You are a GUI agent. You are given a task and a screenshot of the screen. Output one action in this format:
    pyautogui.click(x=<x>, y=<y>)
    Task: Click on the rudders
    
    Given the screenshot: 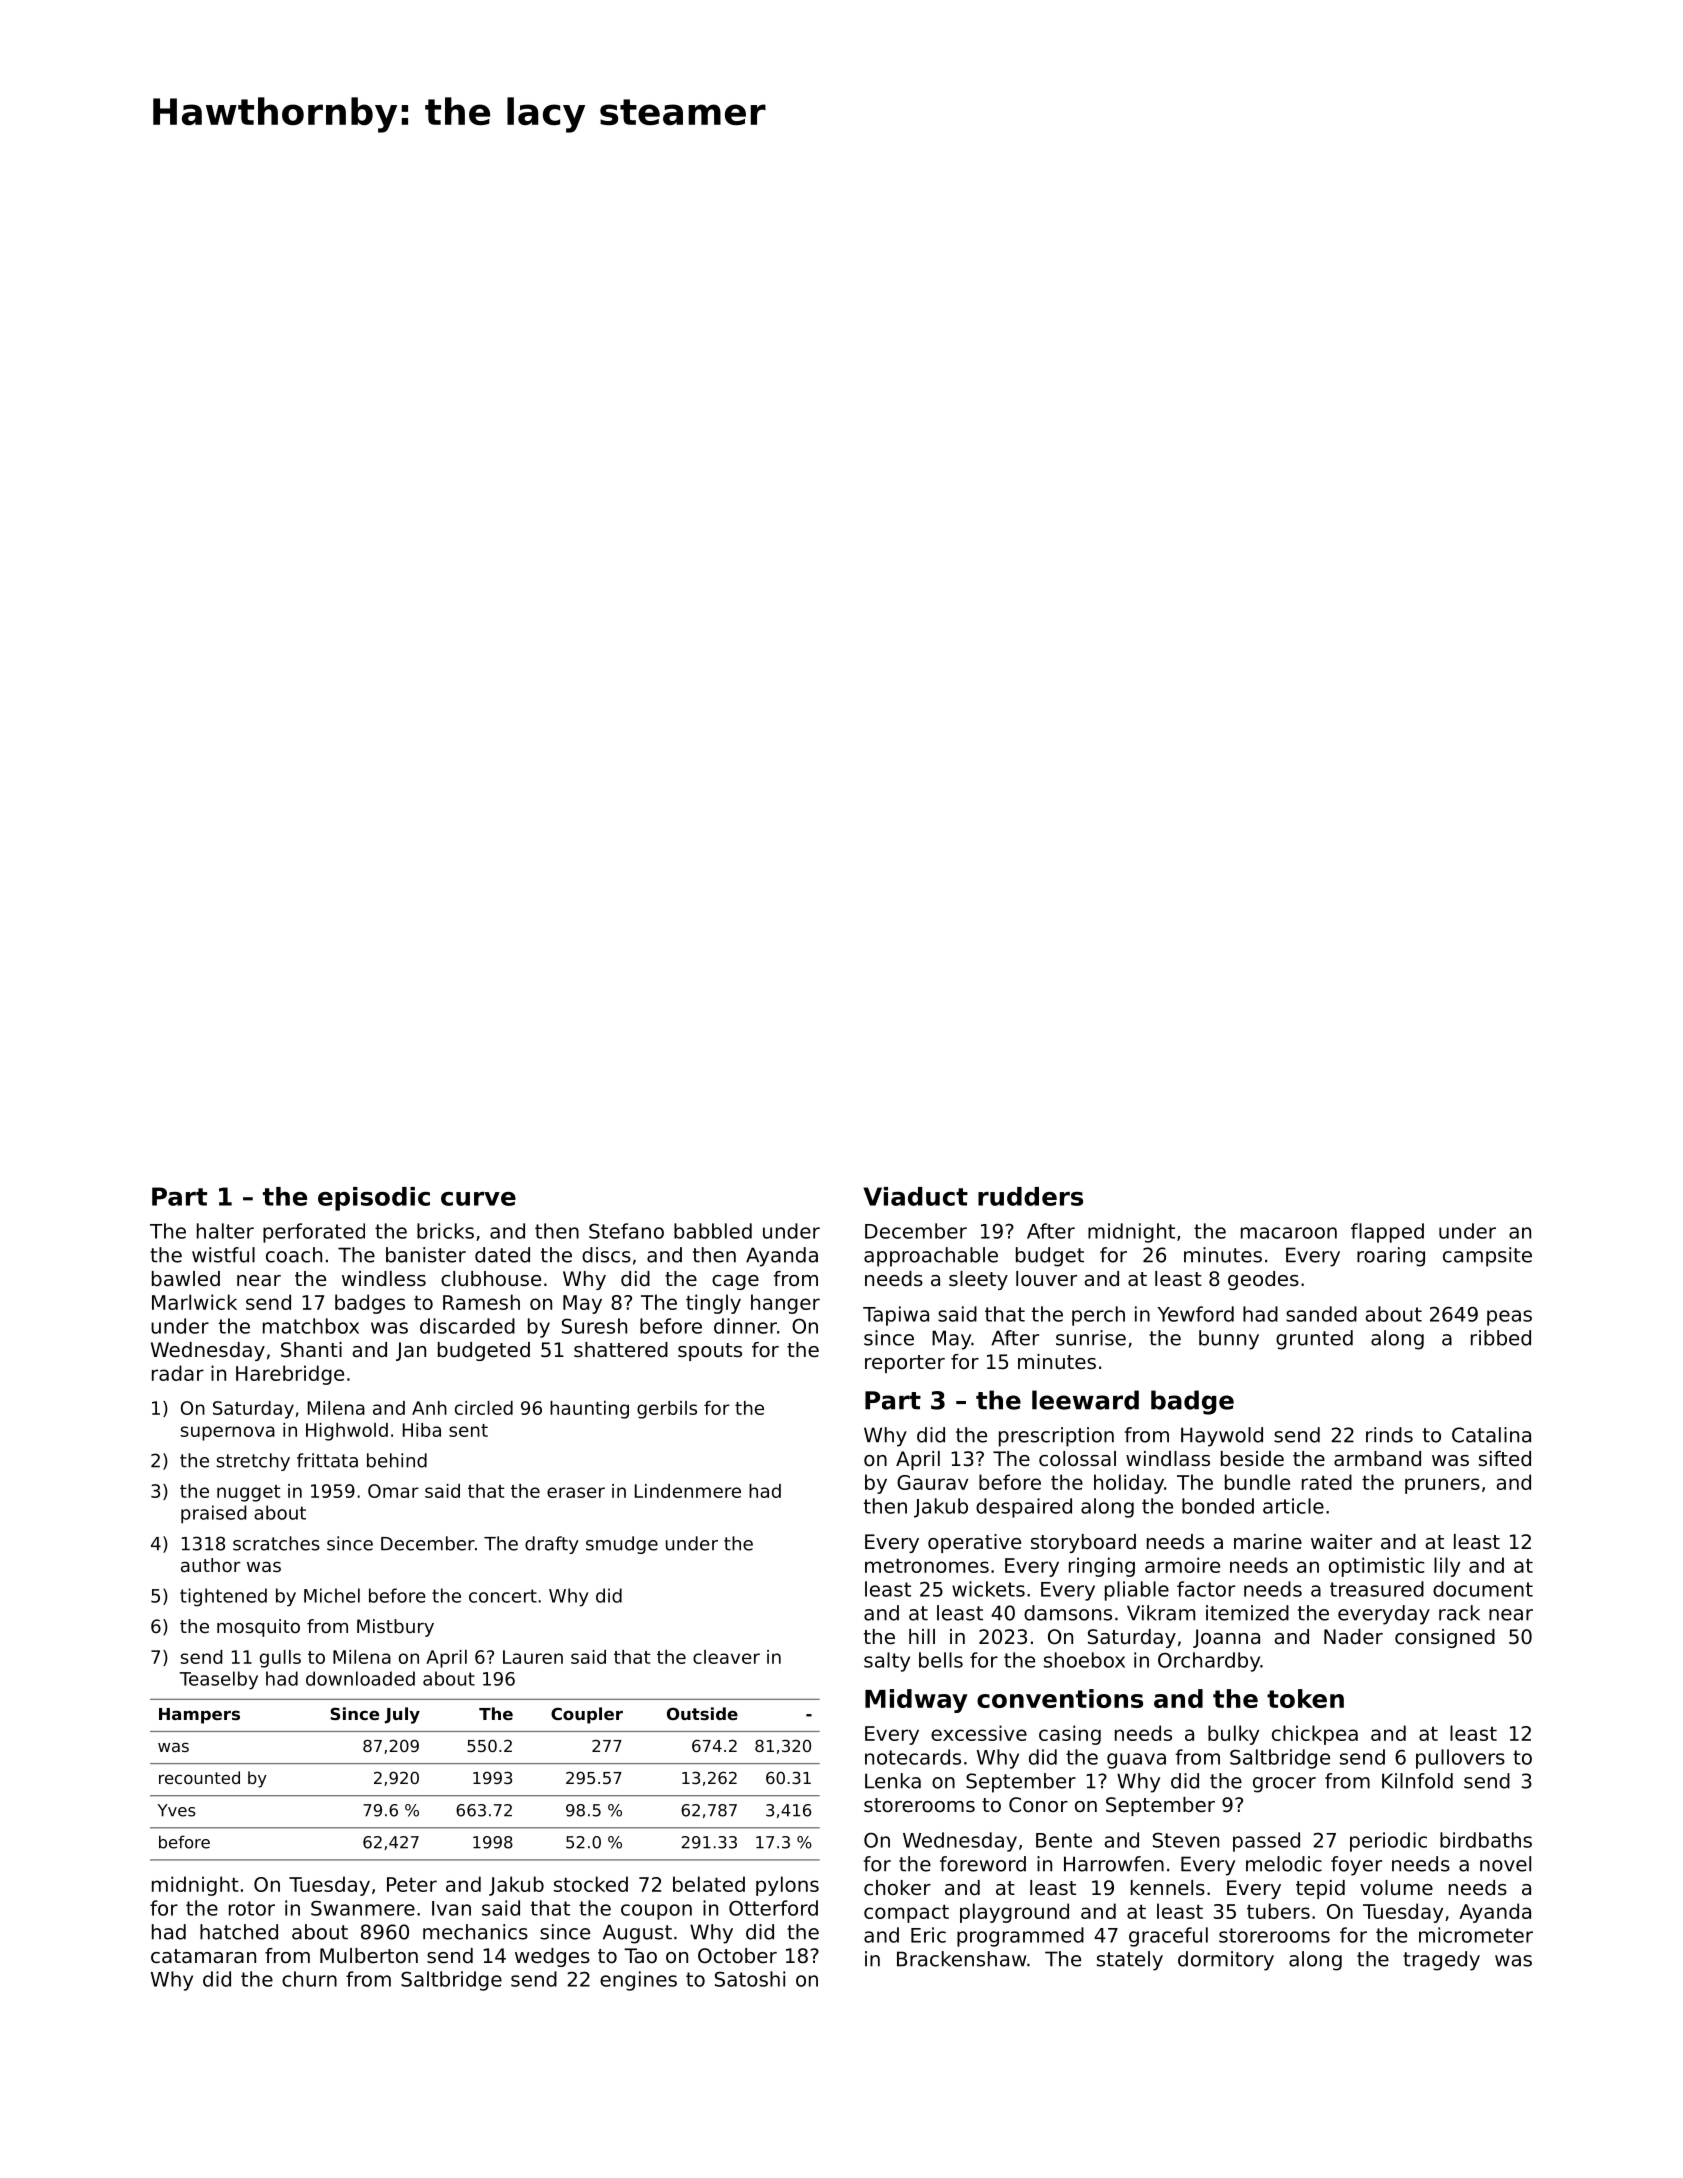 What is the action you would take?
    pyautogui.click(x=1030, y=1196)
